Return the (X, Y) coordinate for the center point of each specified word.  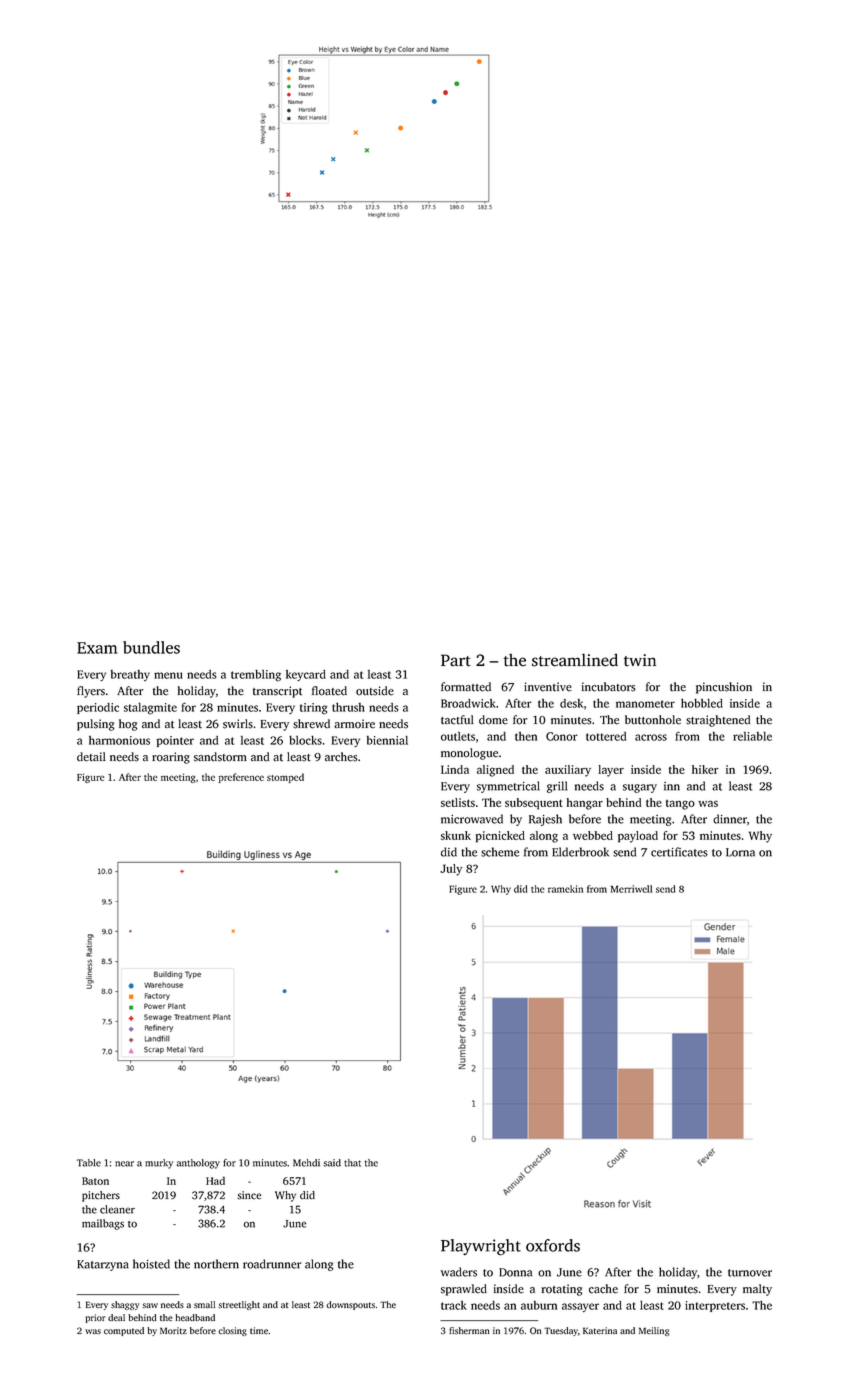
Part (456, 660)
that (352, 1163)
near (124, 1164)
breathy (130, 675)
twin (640, 660)
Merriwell (631, 889)
